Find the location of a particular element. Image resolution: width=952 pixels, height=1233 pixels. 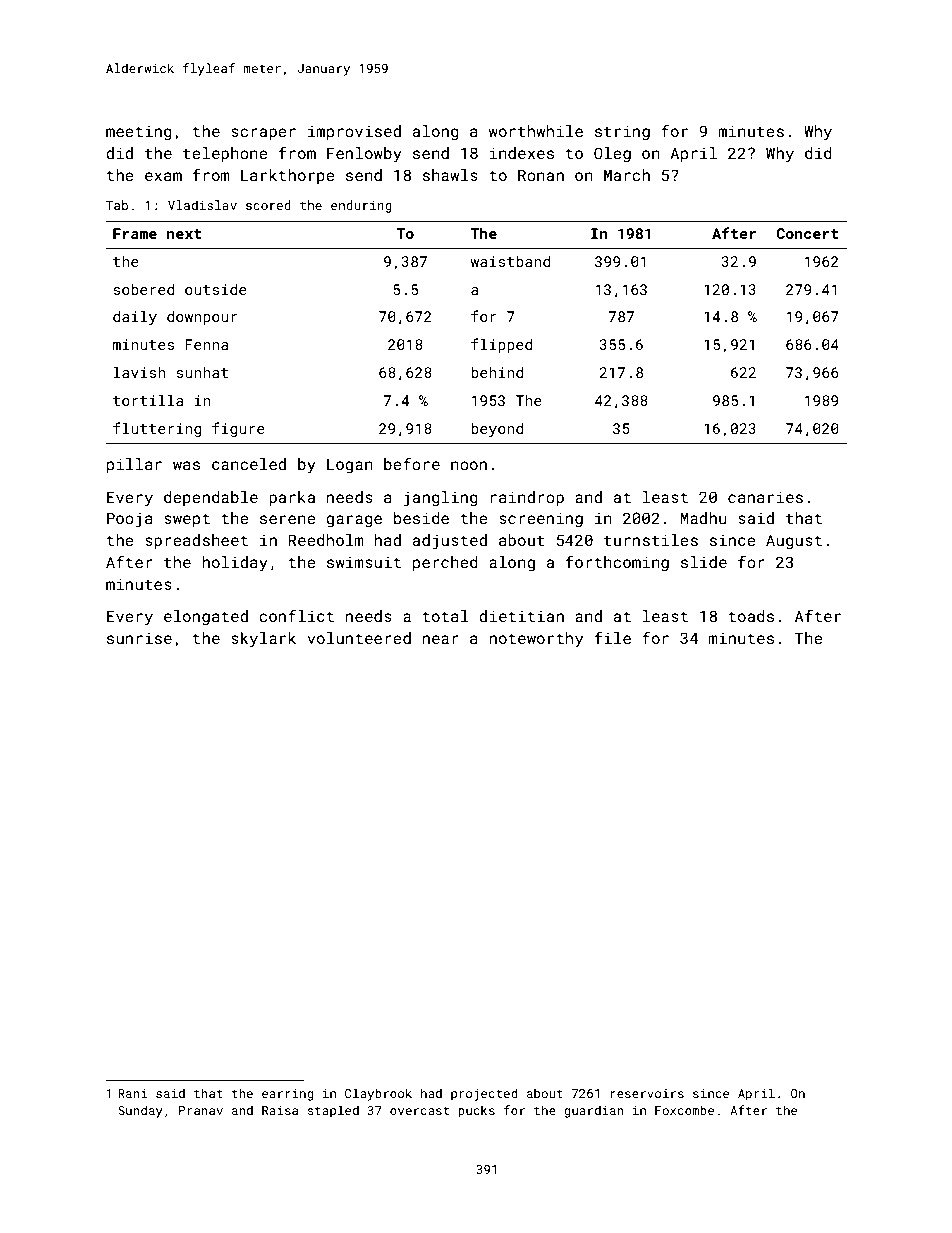

improvised is located at coordinates (354, 132).
